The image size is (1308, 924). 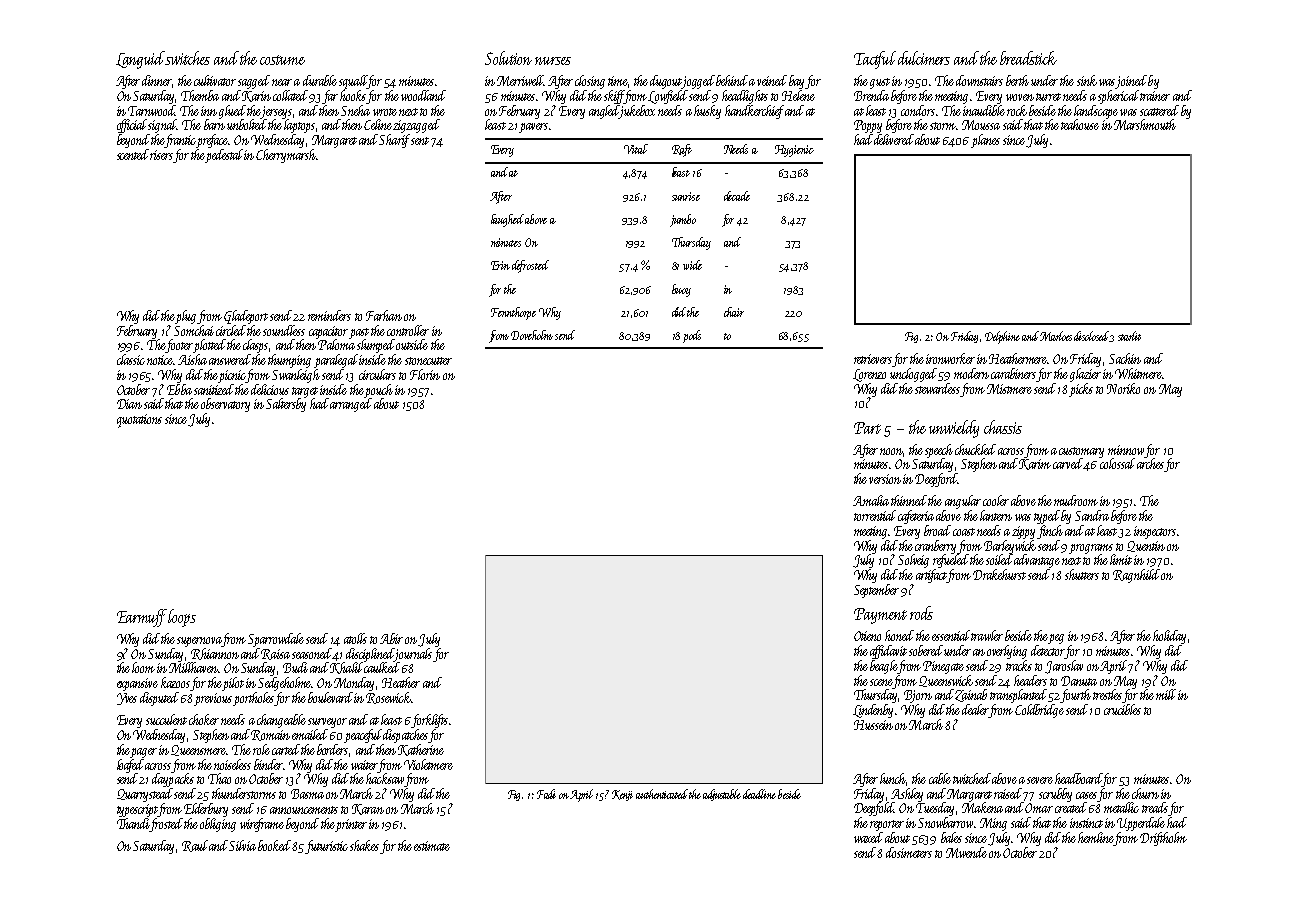 What do you see at coordinates (1131, 82) in the document?
I see `joined` at bounding box center [1131, 82].
